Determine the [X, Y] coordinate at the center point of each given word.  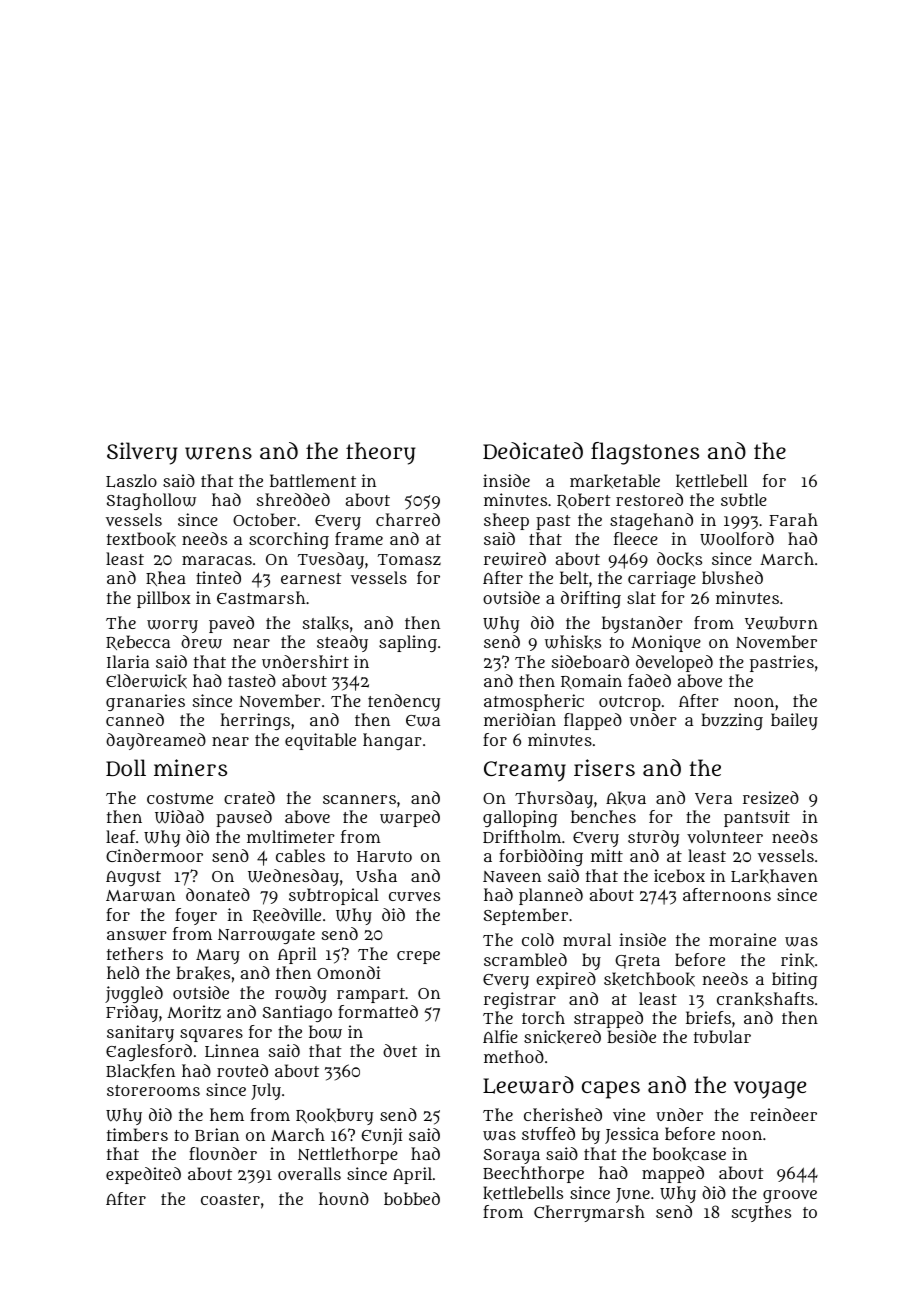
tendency [404, 702]
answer [137, 936]
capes [611, 1090]
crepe [418, 957]
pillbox [163, 599]
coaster [230, 1199]
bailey [794, 721]
